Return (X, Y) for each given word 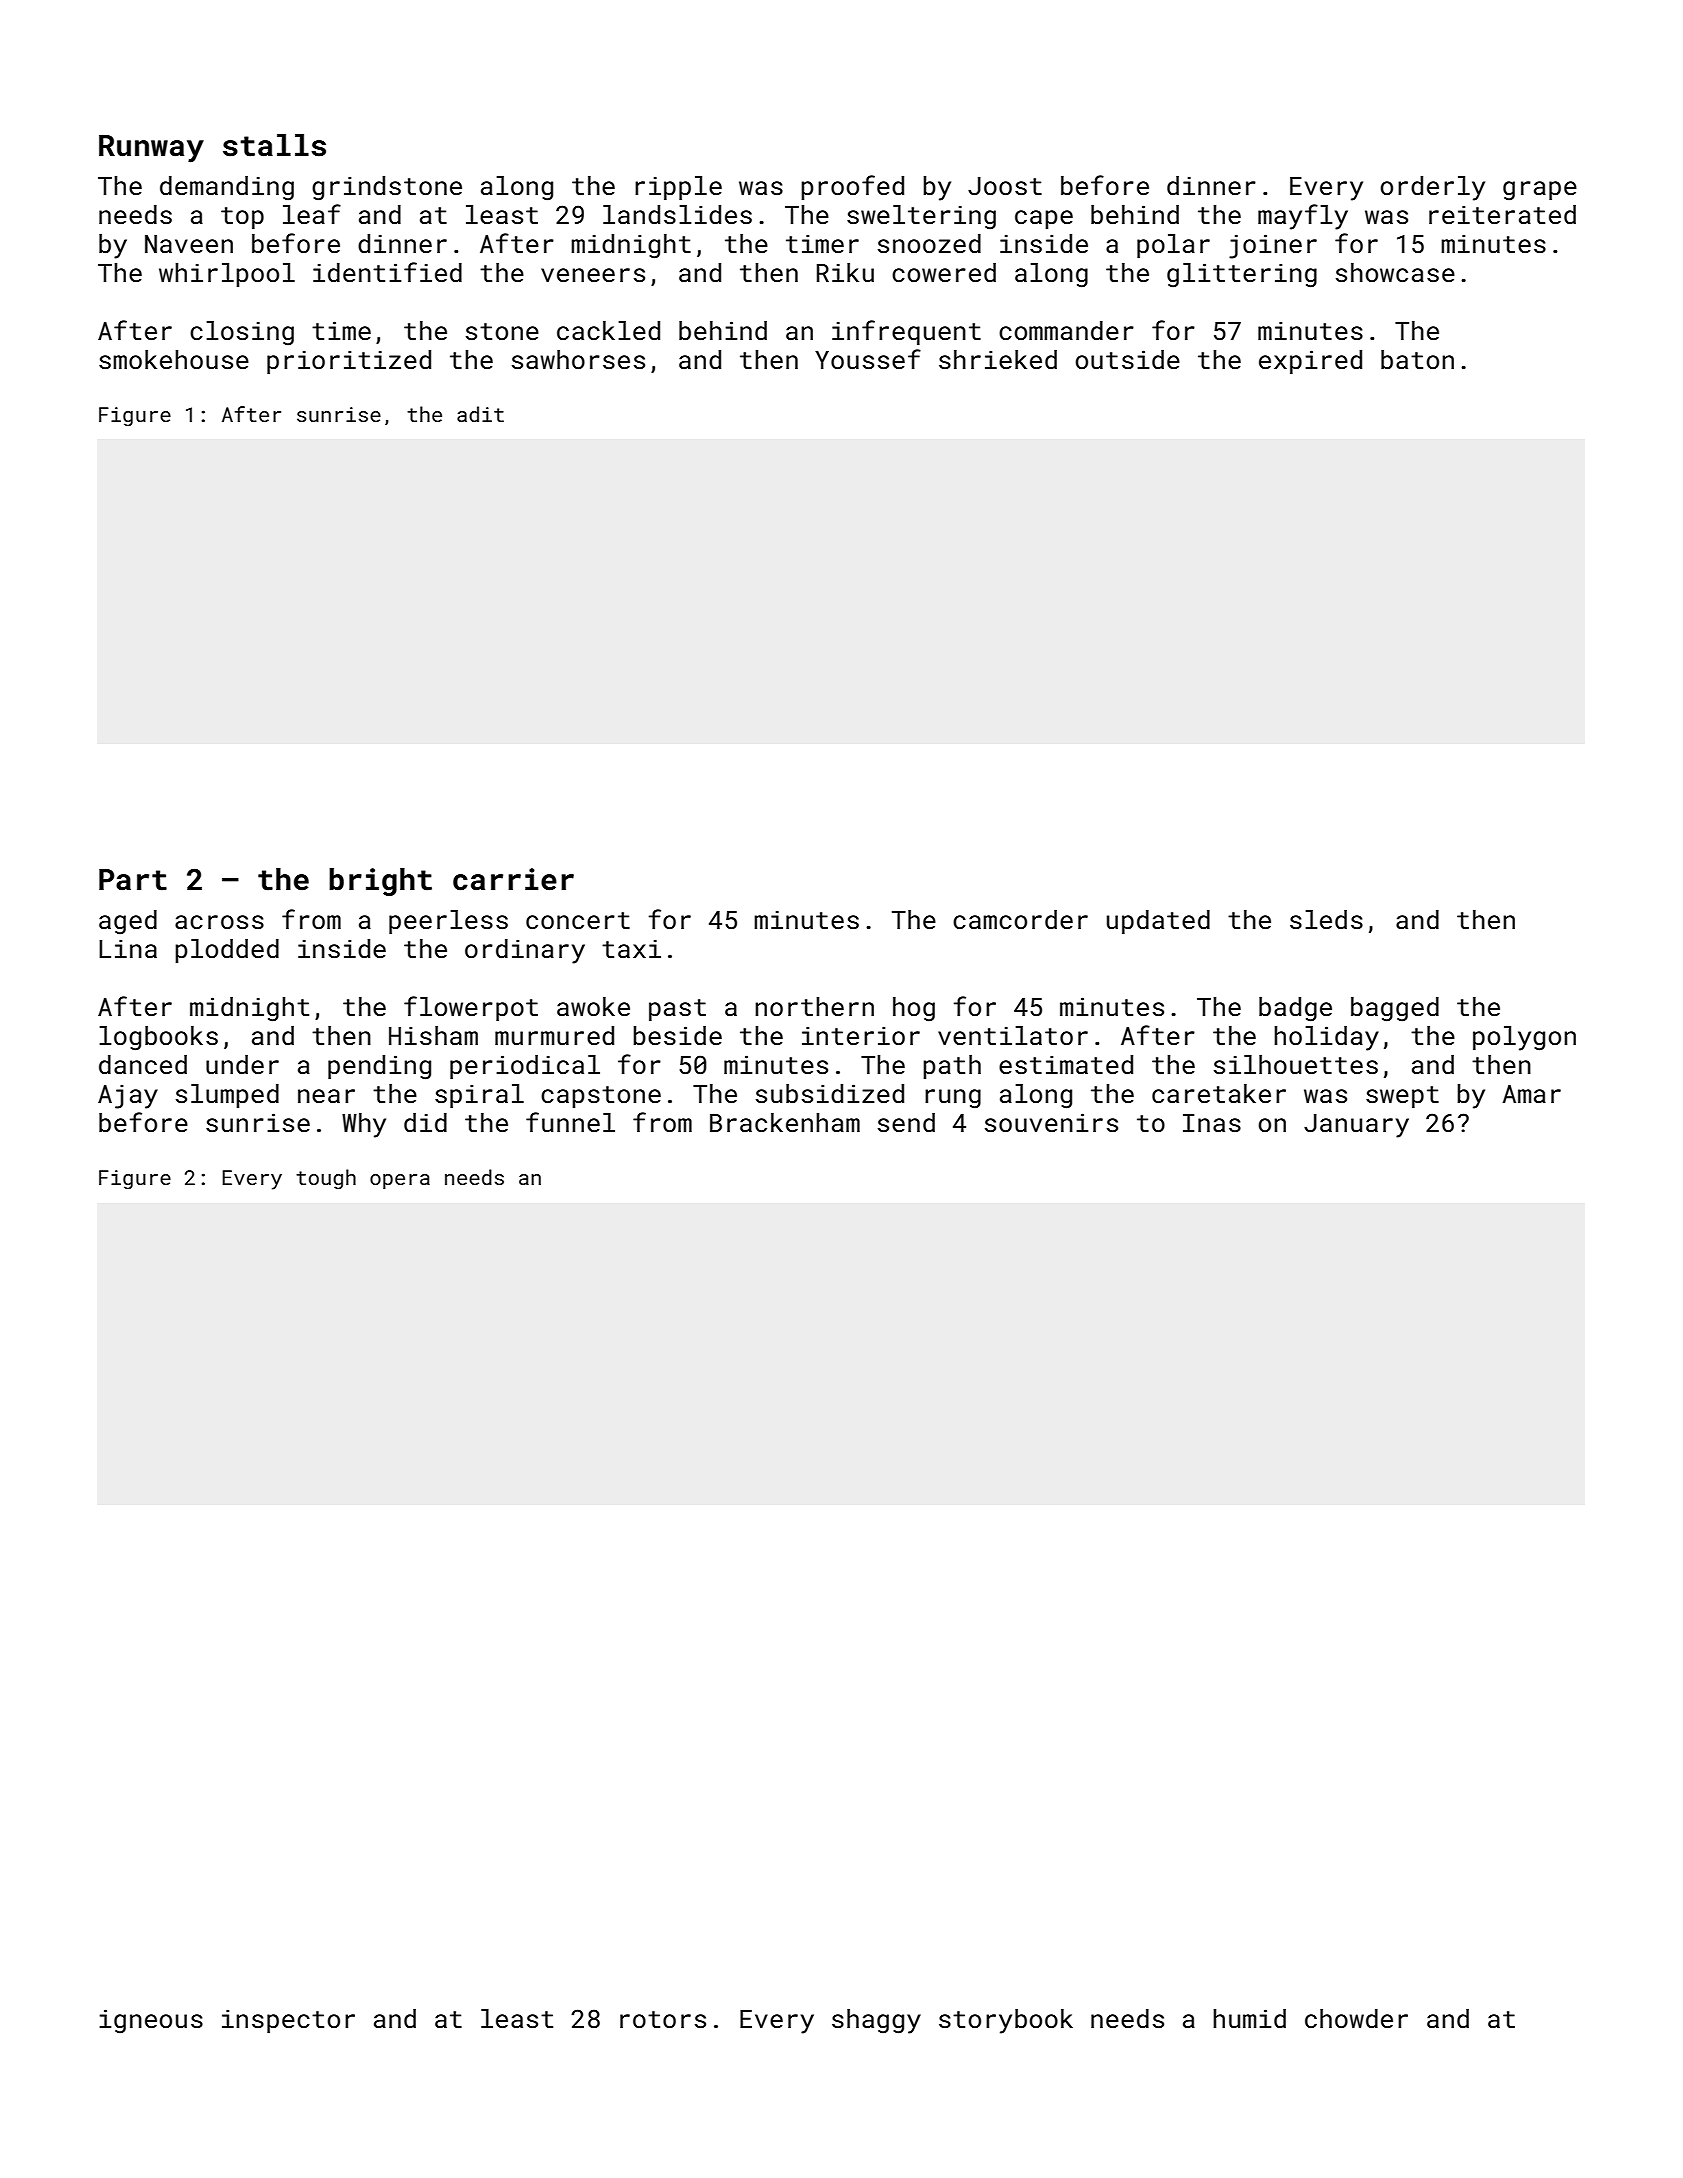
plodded (227, 951)
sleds (1326, 920)
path (952, 1067)
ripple (678, 188)
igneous (151, 2021)
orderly (1433, 188)
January (1356, 1126)
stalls (274, 145)
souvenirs (1051, 1123)
